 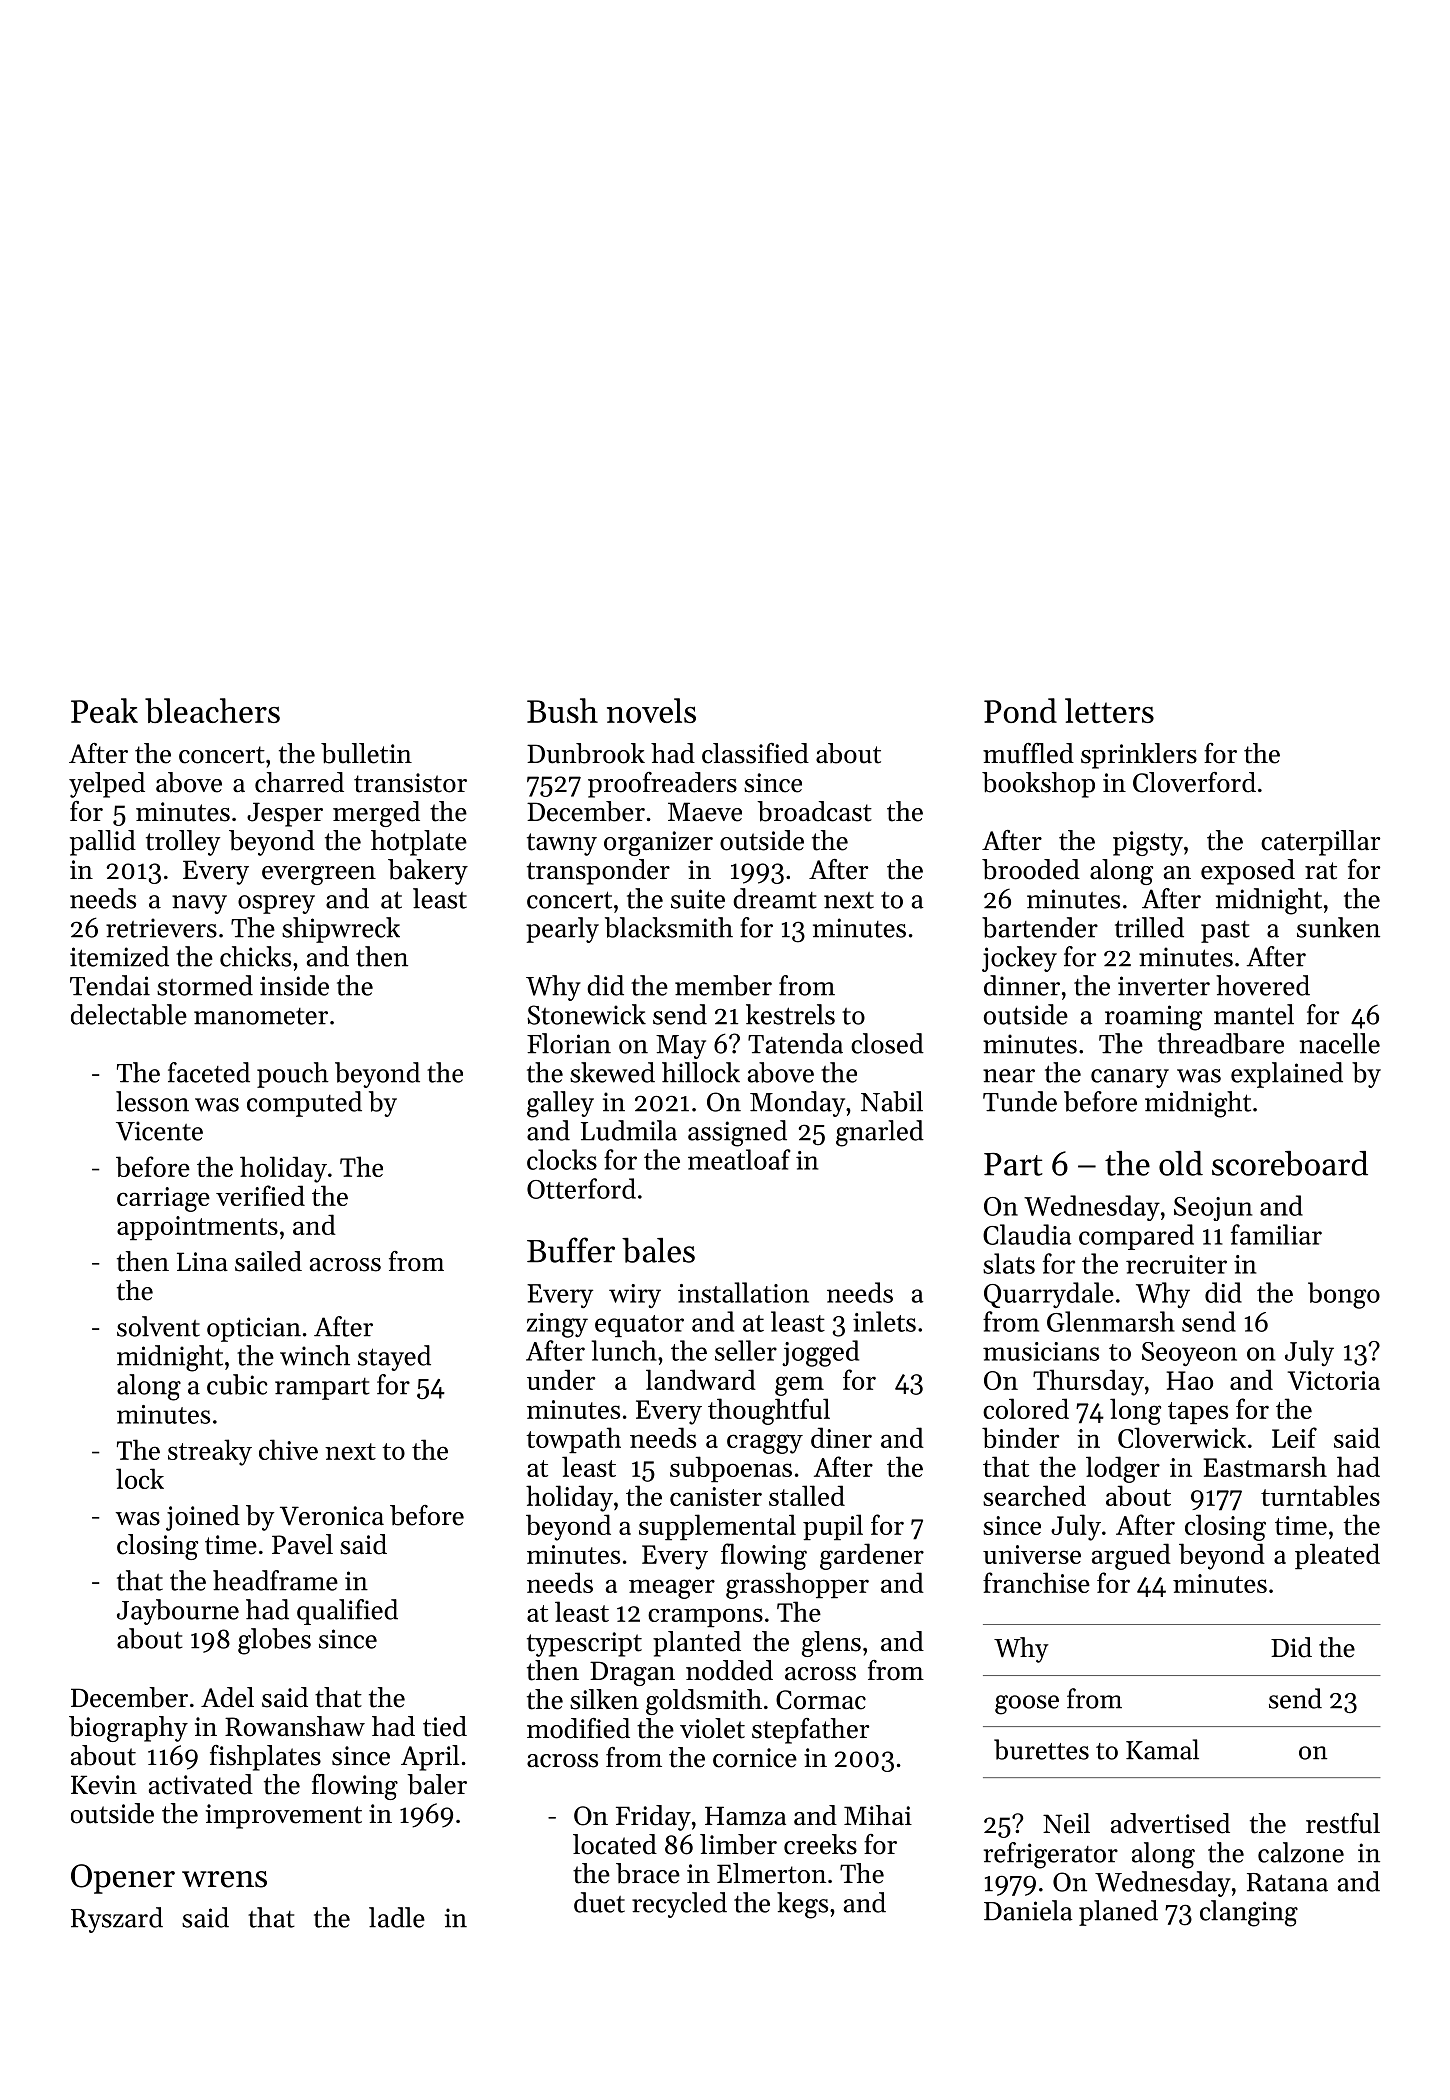 What do you see at coordinates (1162, 1749) in the image?
I see `Kamal` at bounding box center [1162, 1749].
